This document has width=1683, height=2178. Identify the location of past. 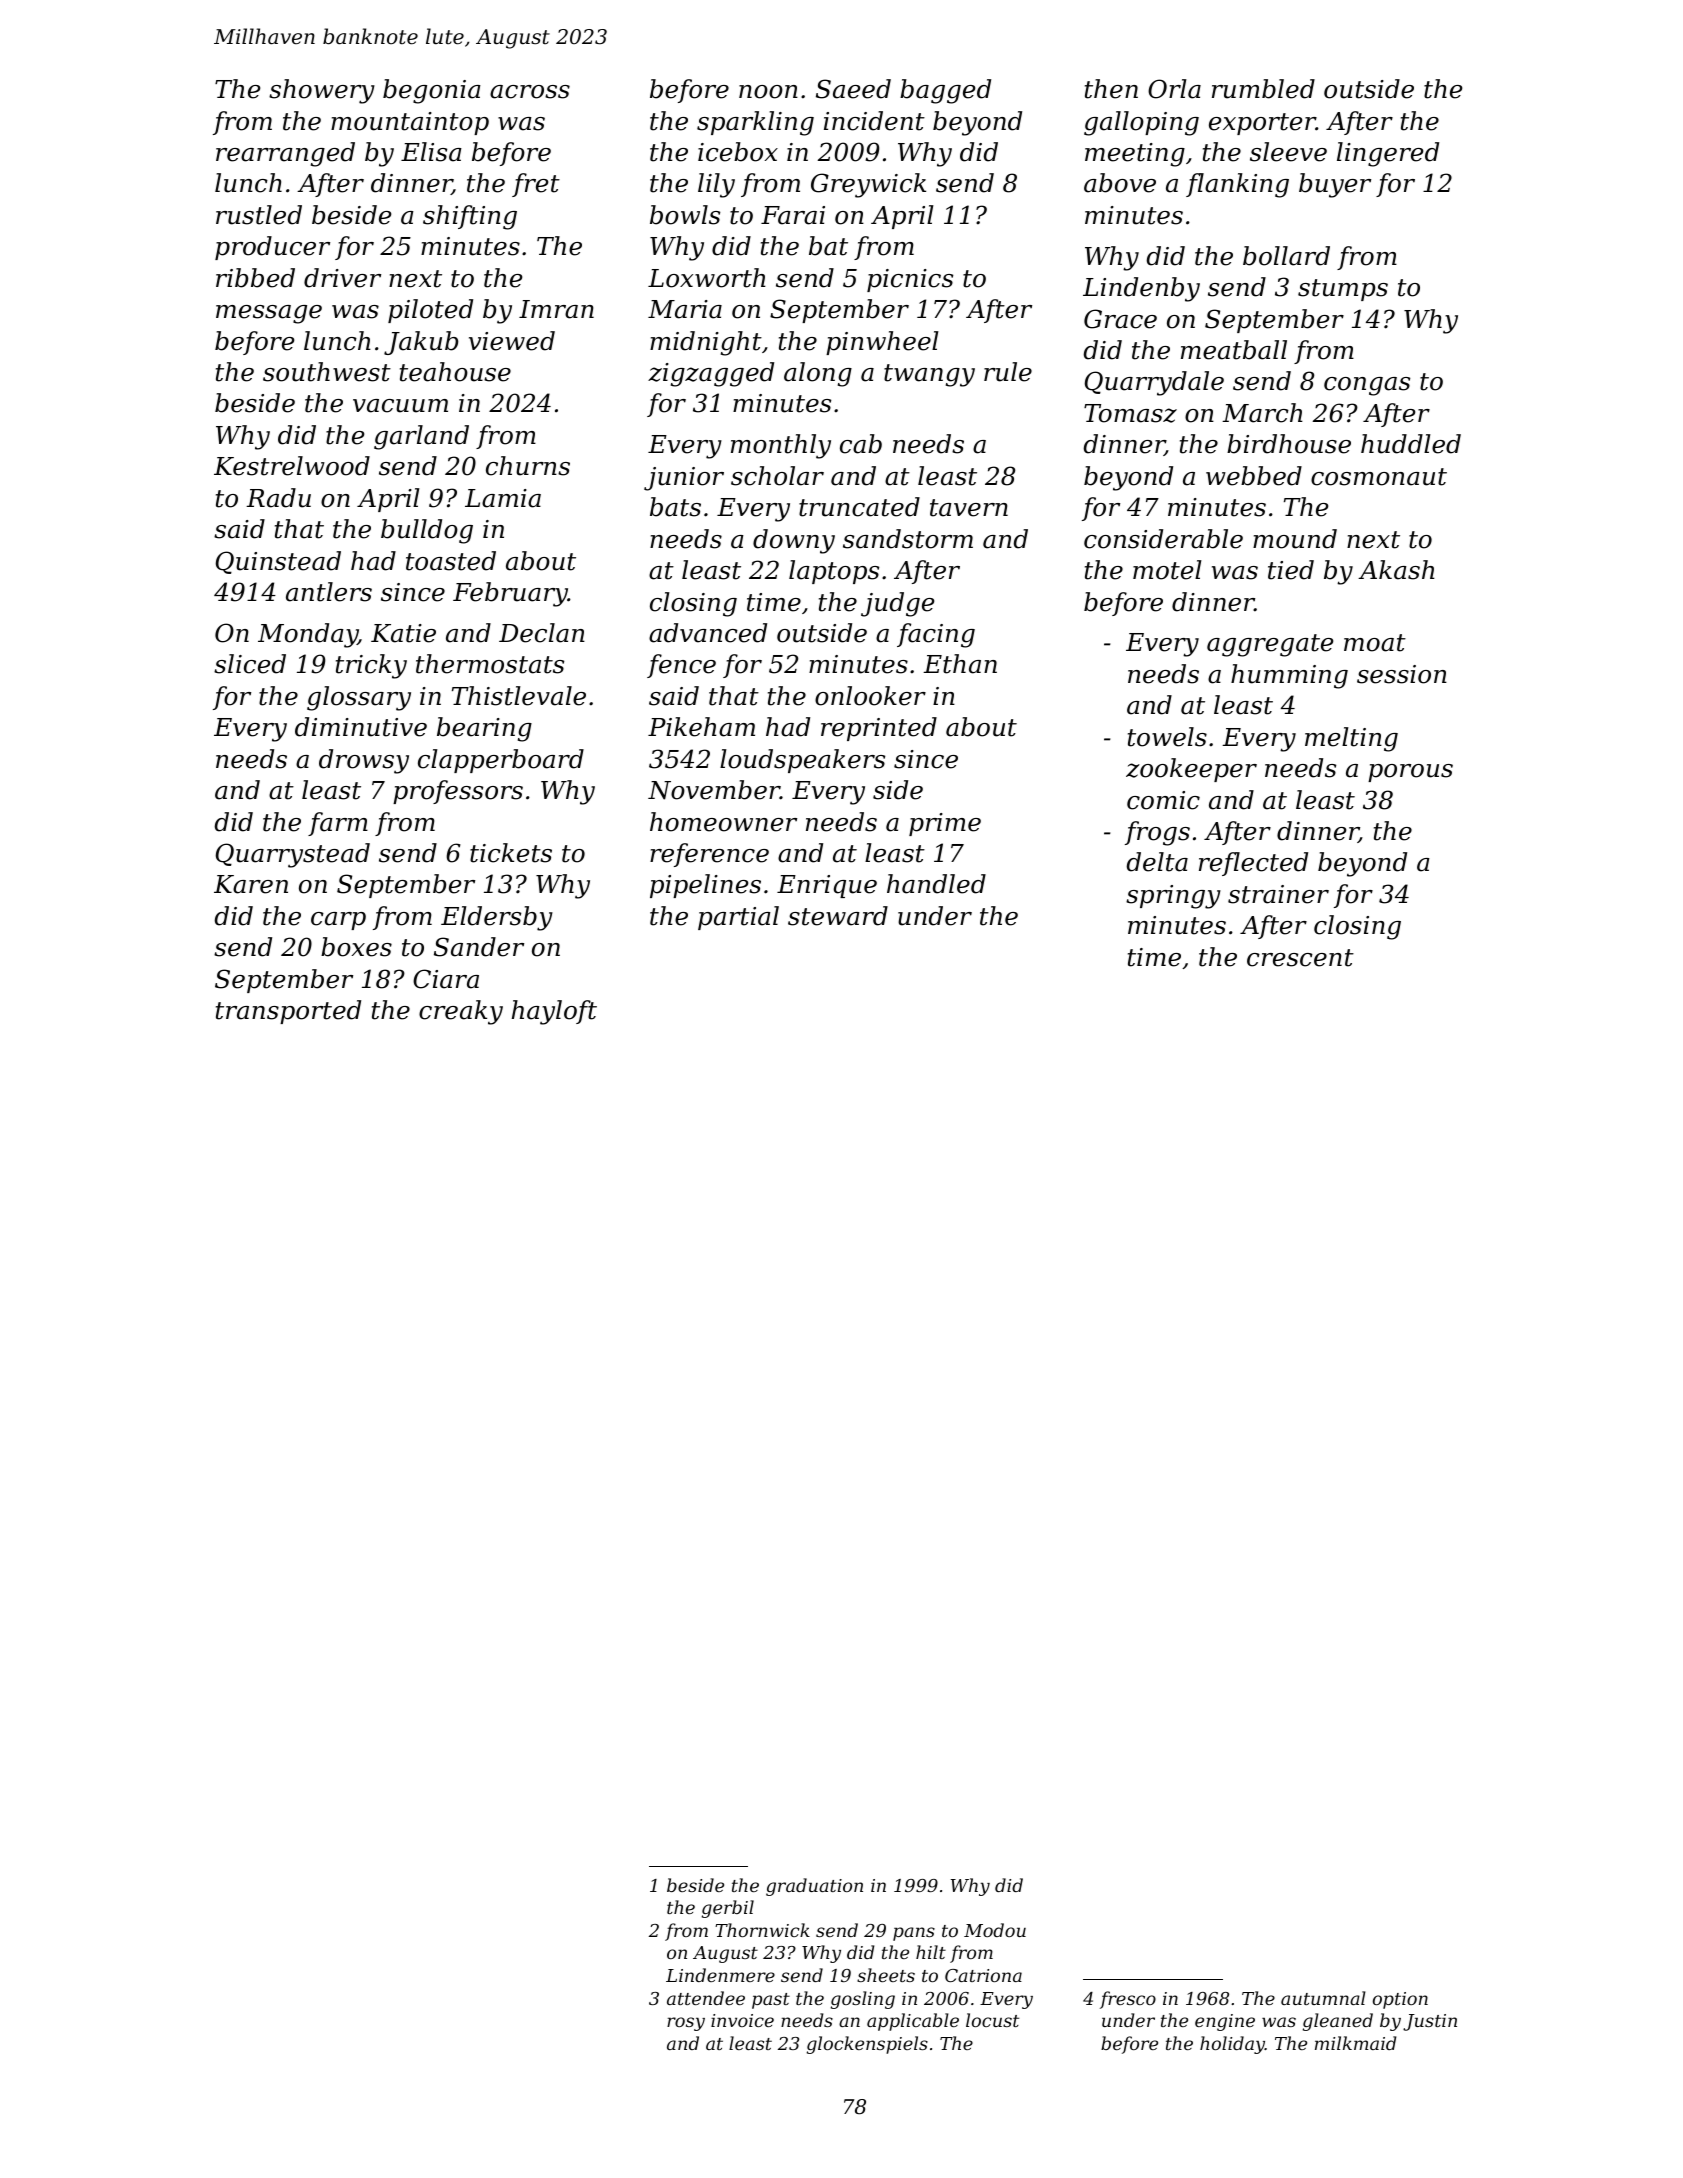
(771, 2001).
